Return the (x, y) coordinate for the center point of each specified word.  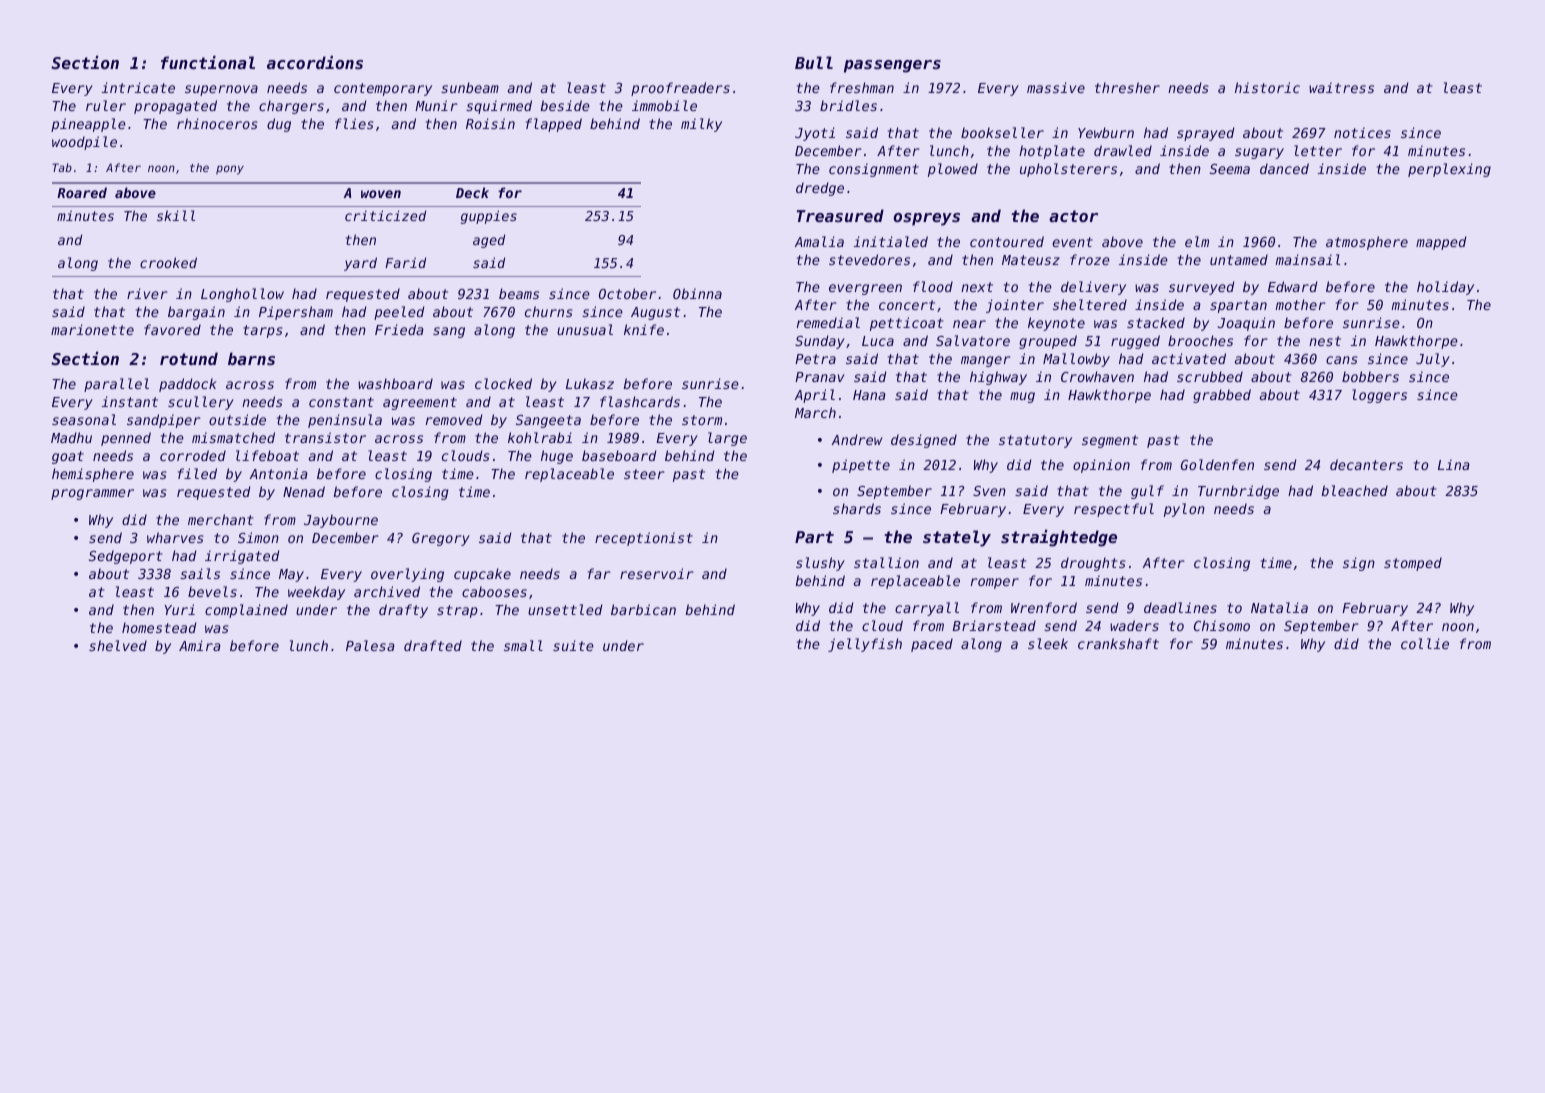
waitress (1341, 87)
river (147, 293)
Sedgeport (126, 557)
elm (1197, 241)
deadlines (1180, 607)
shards (857, 508)
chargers (291, 107)
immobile (664, 105)
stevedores (869, 259)
